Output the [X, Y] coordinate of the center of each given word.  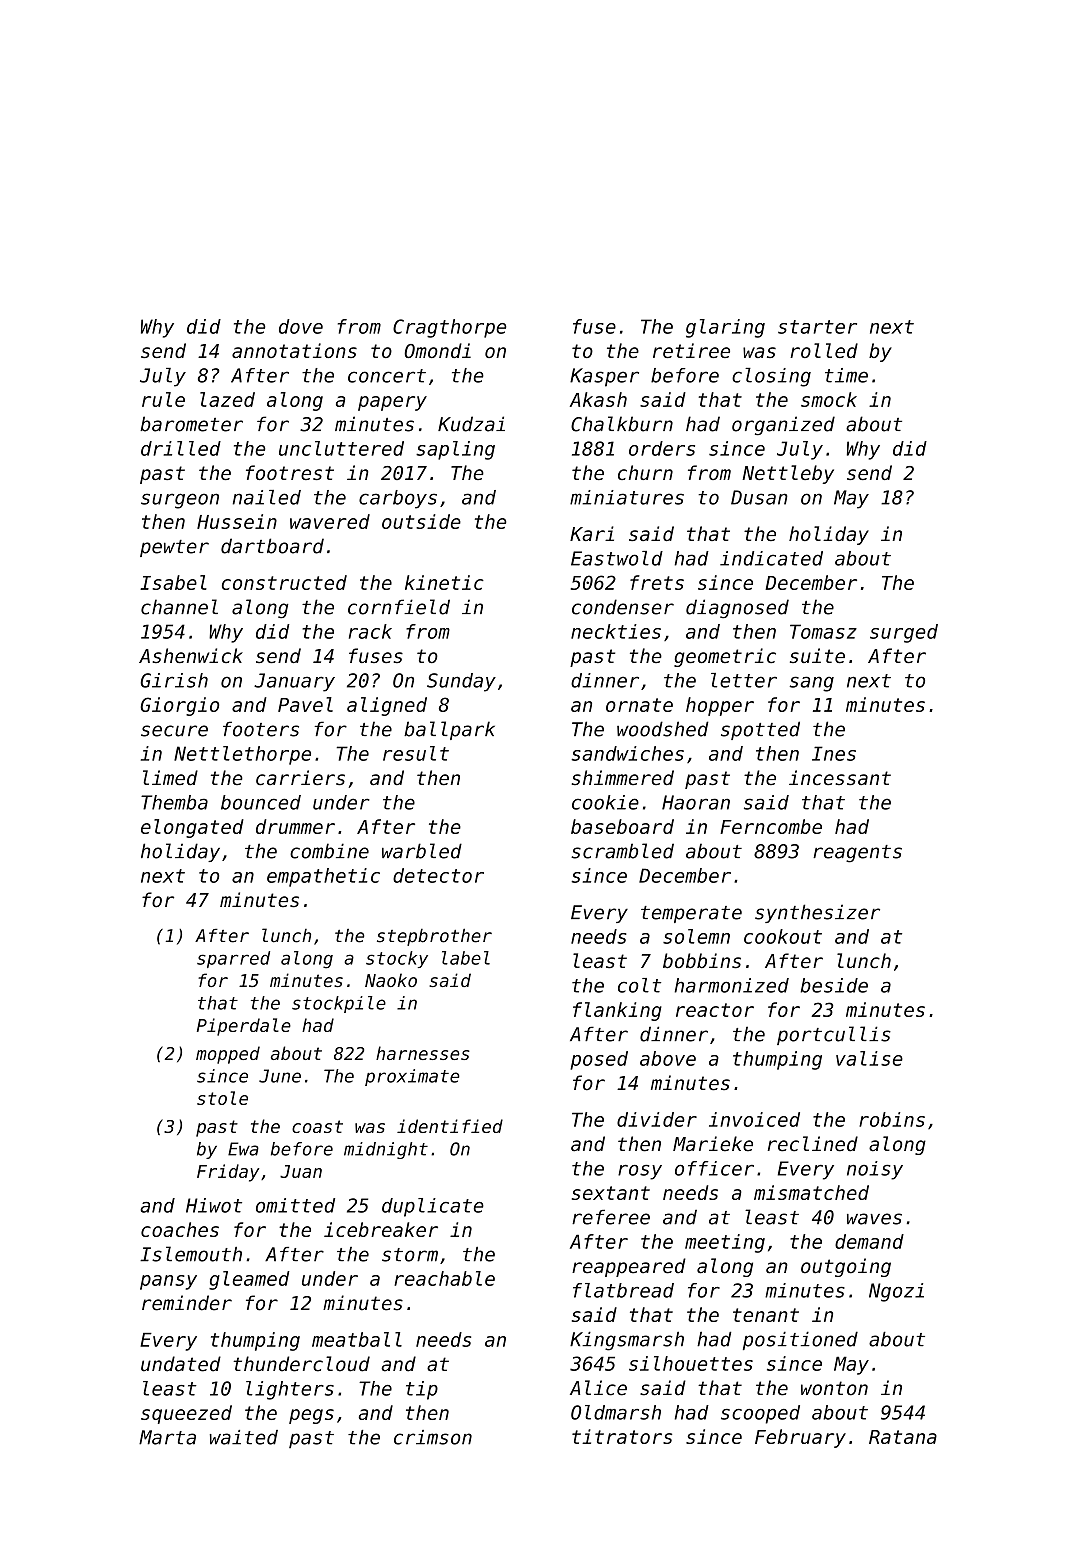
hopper [720, 706]
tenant [766, 1315]
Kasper [604, 377]
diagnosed [737, 609]
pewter [174, 548]
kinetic [444, 582]
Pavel [305, 704]
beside [834, 985]
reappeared [629, 1267]
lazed [227, 399]
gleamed [249, 1280]
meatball [357, 1339]
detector [438, 875]
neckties [616, 631]
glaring [725, 328]
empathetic [323, 877]
